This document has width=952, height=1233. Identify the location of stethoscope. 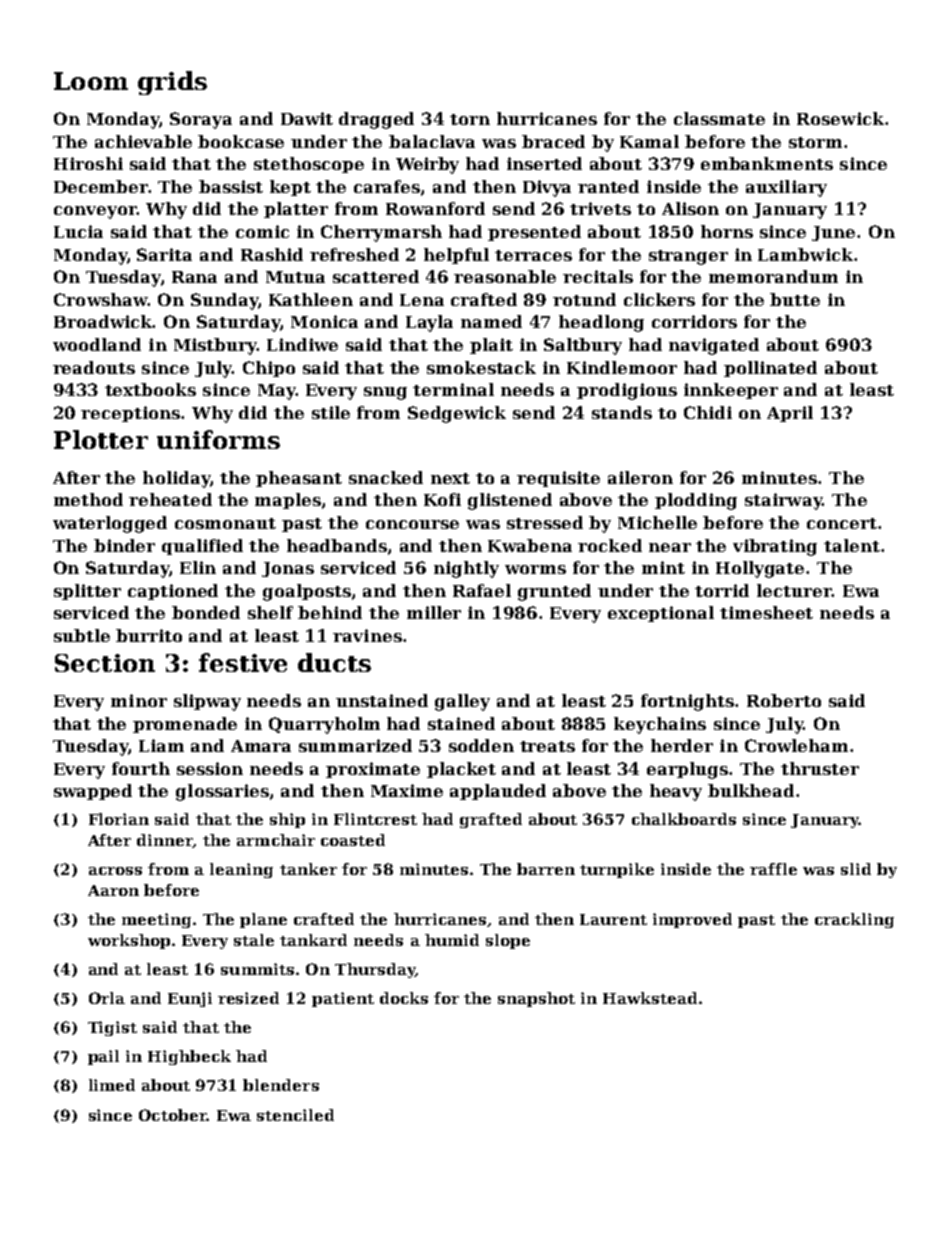
(309, 165).
